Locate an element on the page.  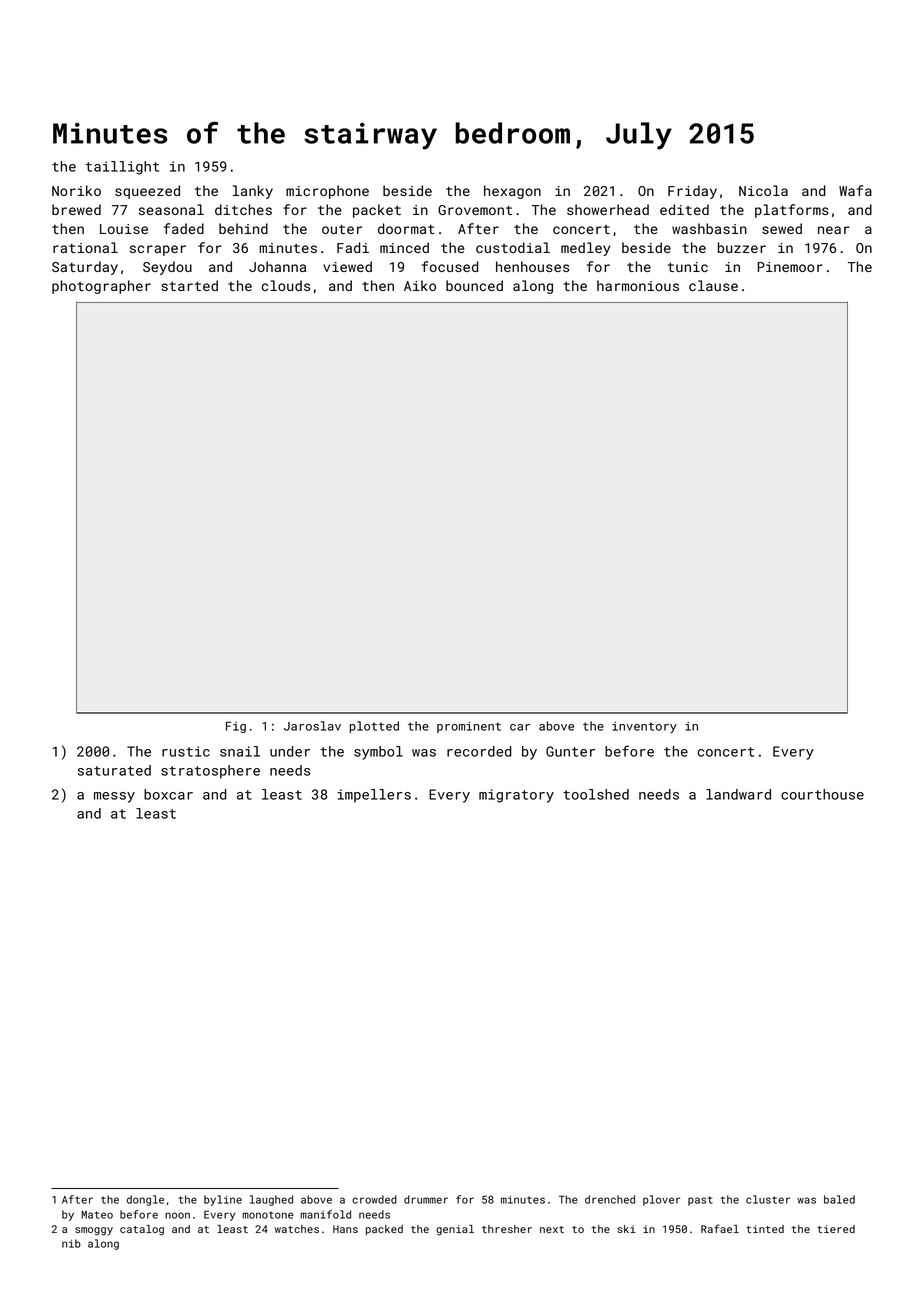
clause is located at coordinates (713, 285).
